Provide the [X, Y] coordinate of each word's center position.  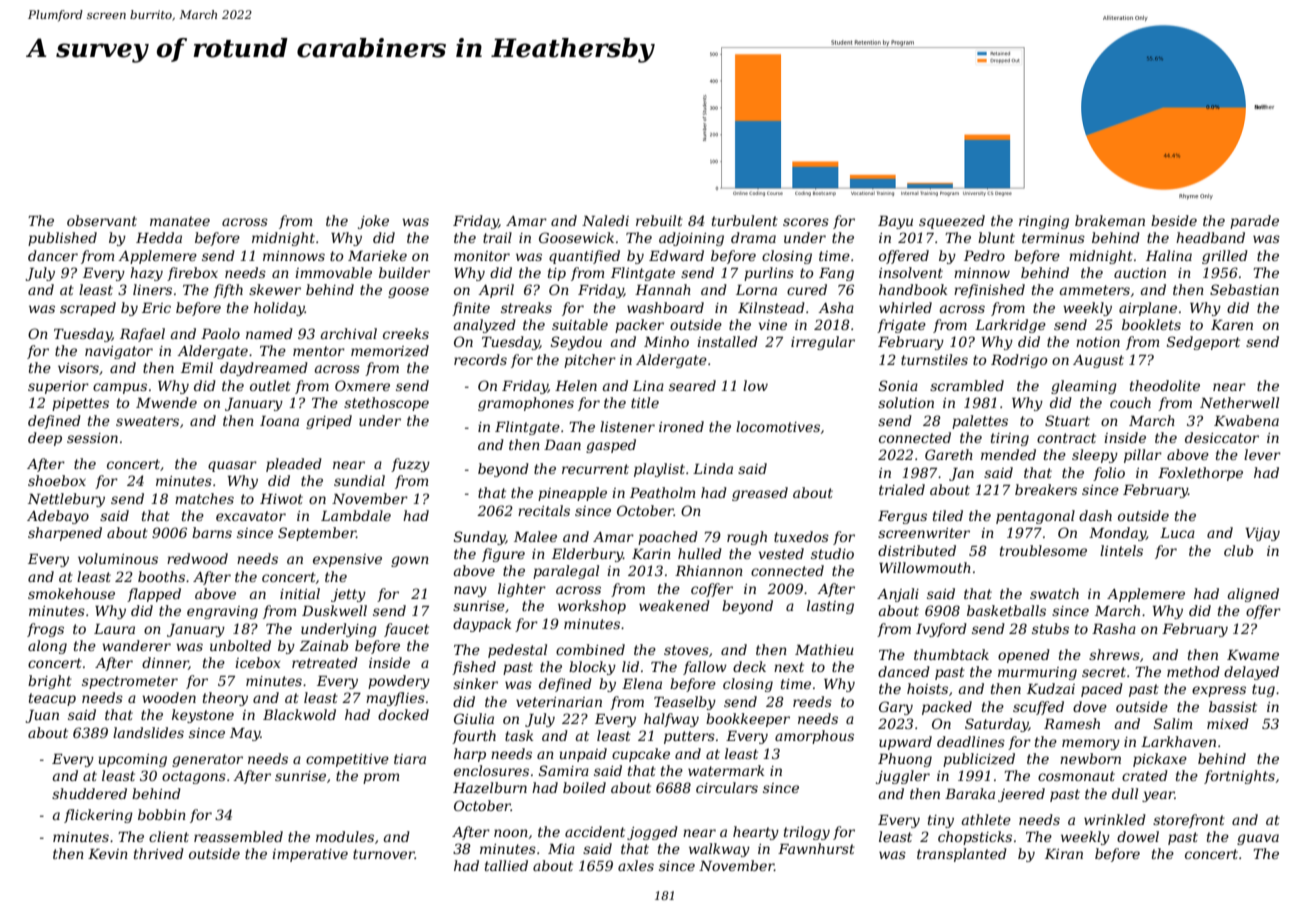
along [47, 647]
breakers [1046, 489]
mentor [319, 351]
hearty [756, 833]
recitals [544, 510]
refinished [989, 291]
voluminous [118, 558]
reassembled [238, 836]
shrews [1114, 654]
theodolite [1165, 385]
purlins [769, 274]
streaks [526, 307]
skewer [275, 289]
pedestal [517, 651]
